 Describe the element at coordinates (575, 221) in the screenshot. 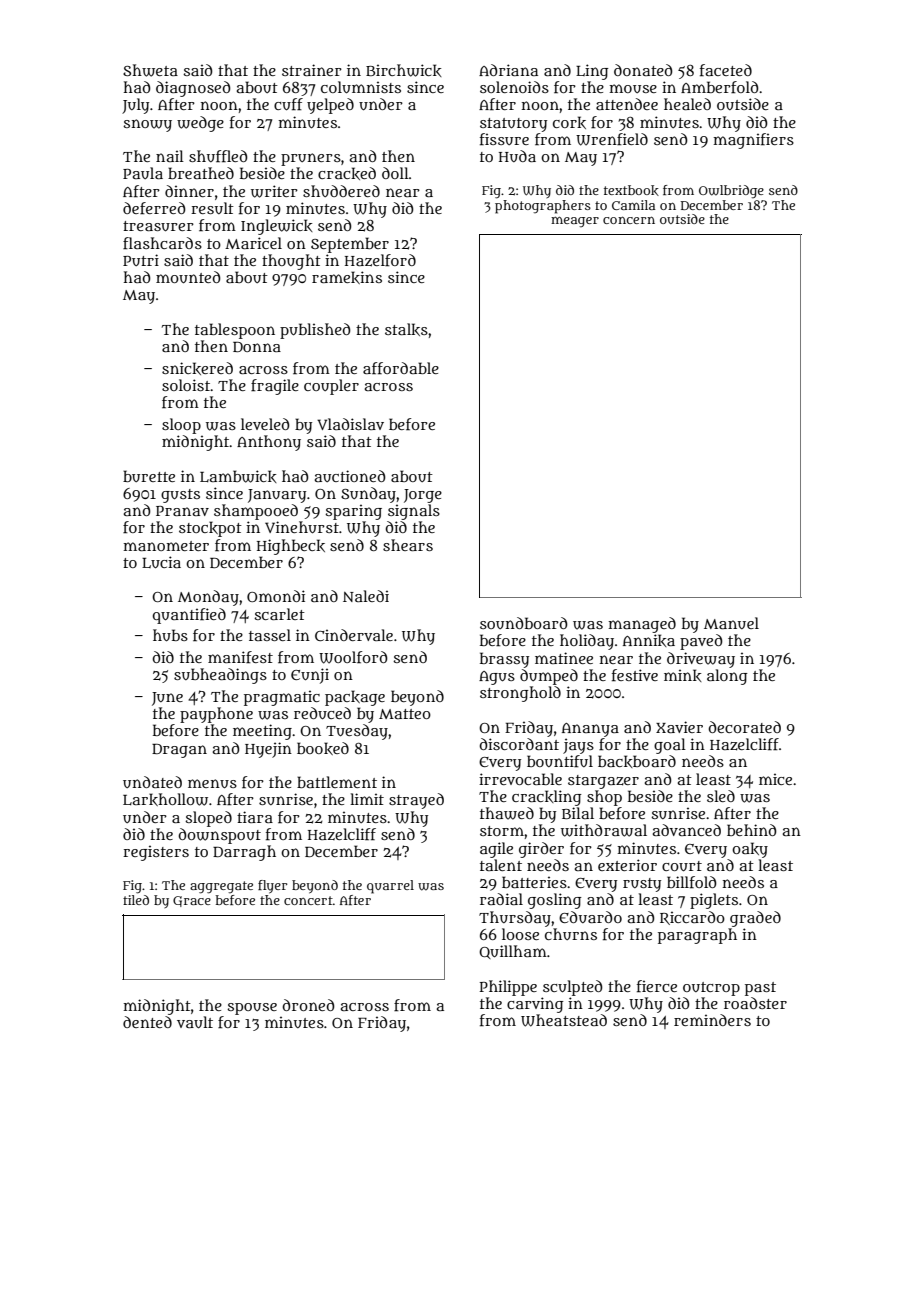

I see `meager` at that location.
